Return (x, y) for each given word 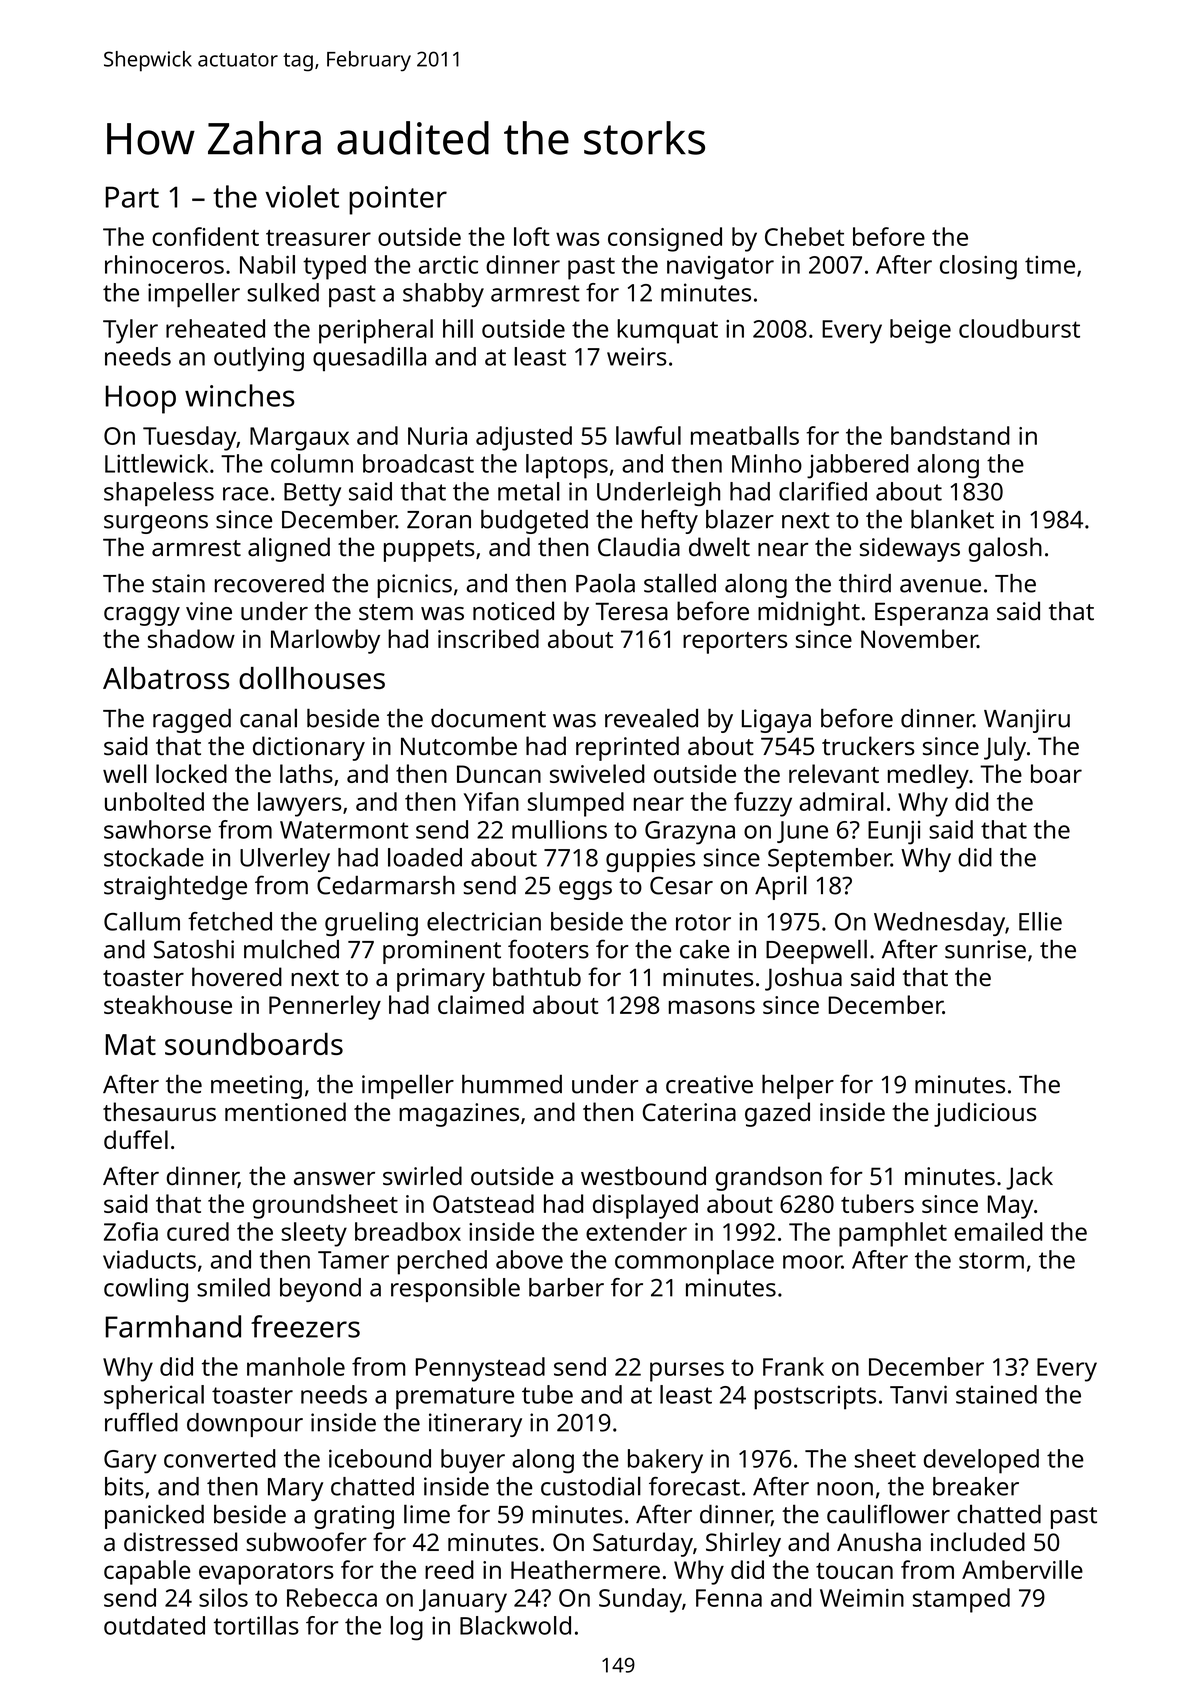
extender (636, 1231)
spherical (154, 1397)
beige (920, 331)
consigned (665, 239)
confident (205, 236)
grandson (768, 1178)
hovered (237, 977)
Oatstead (483, 1203)
